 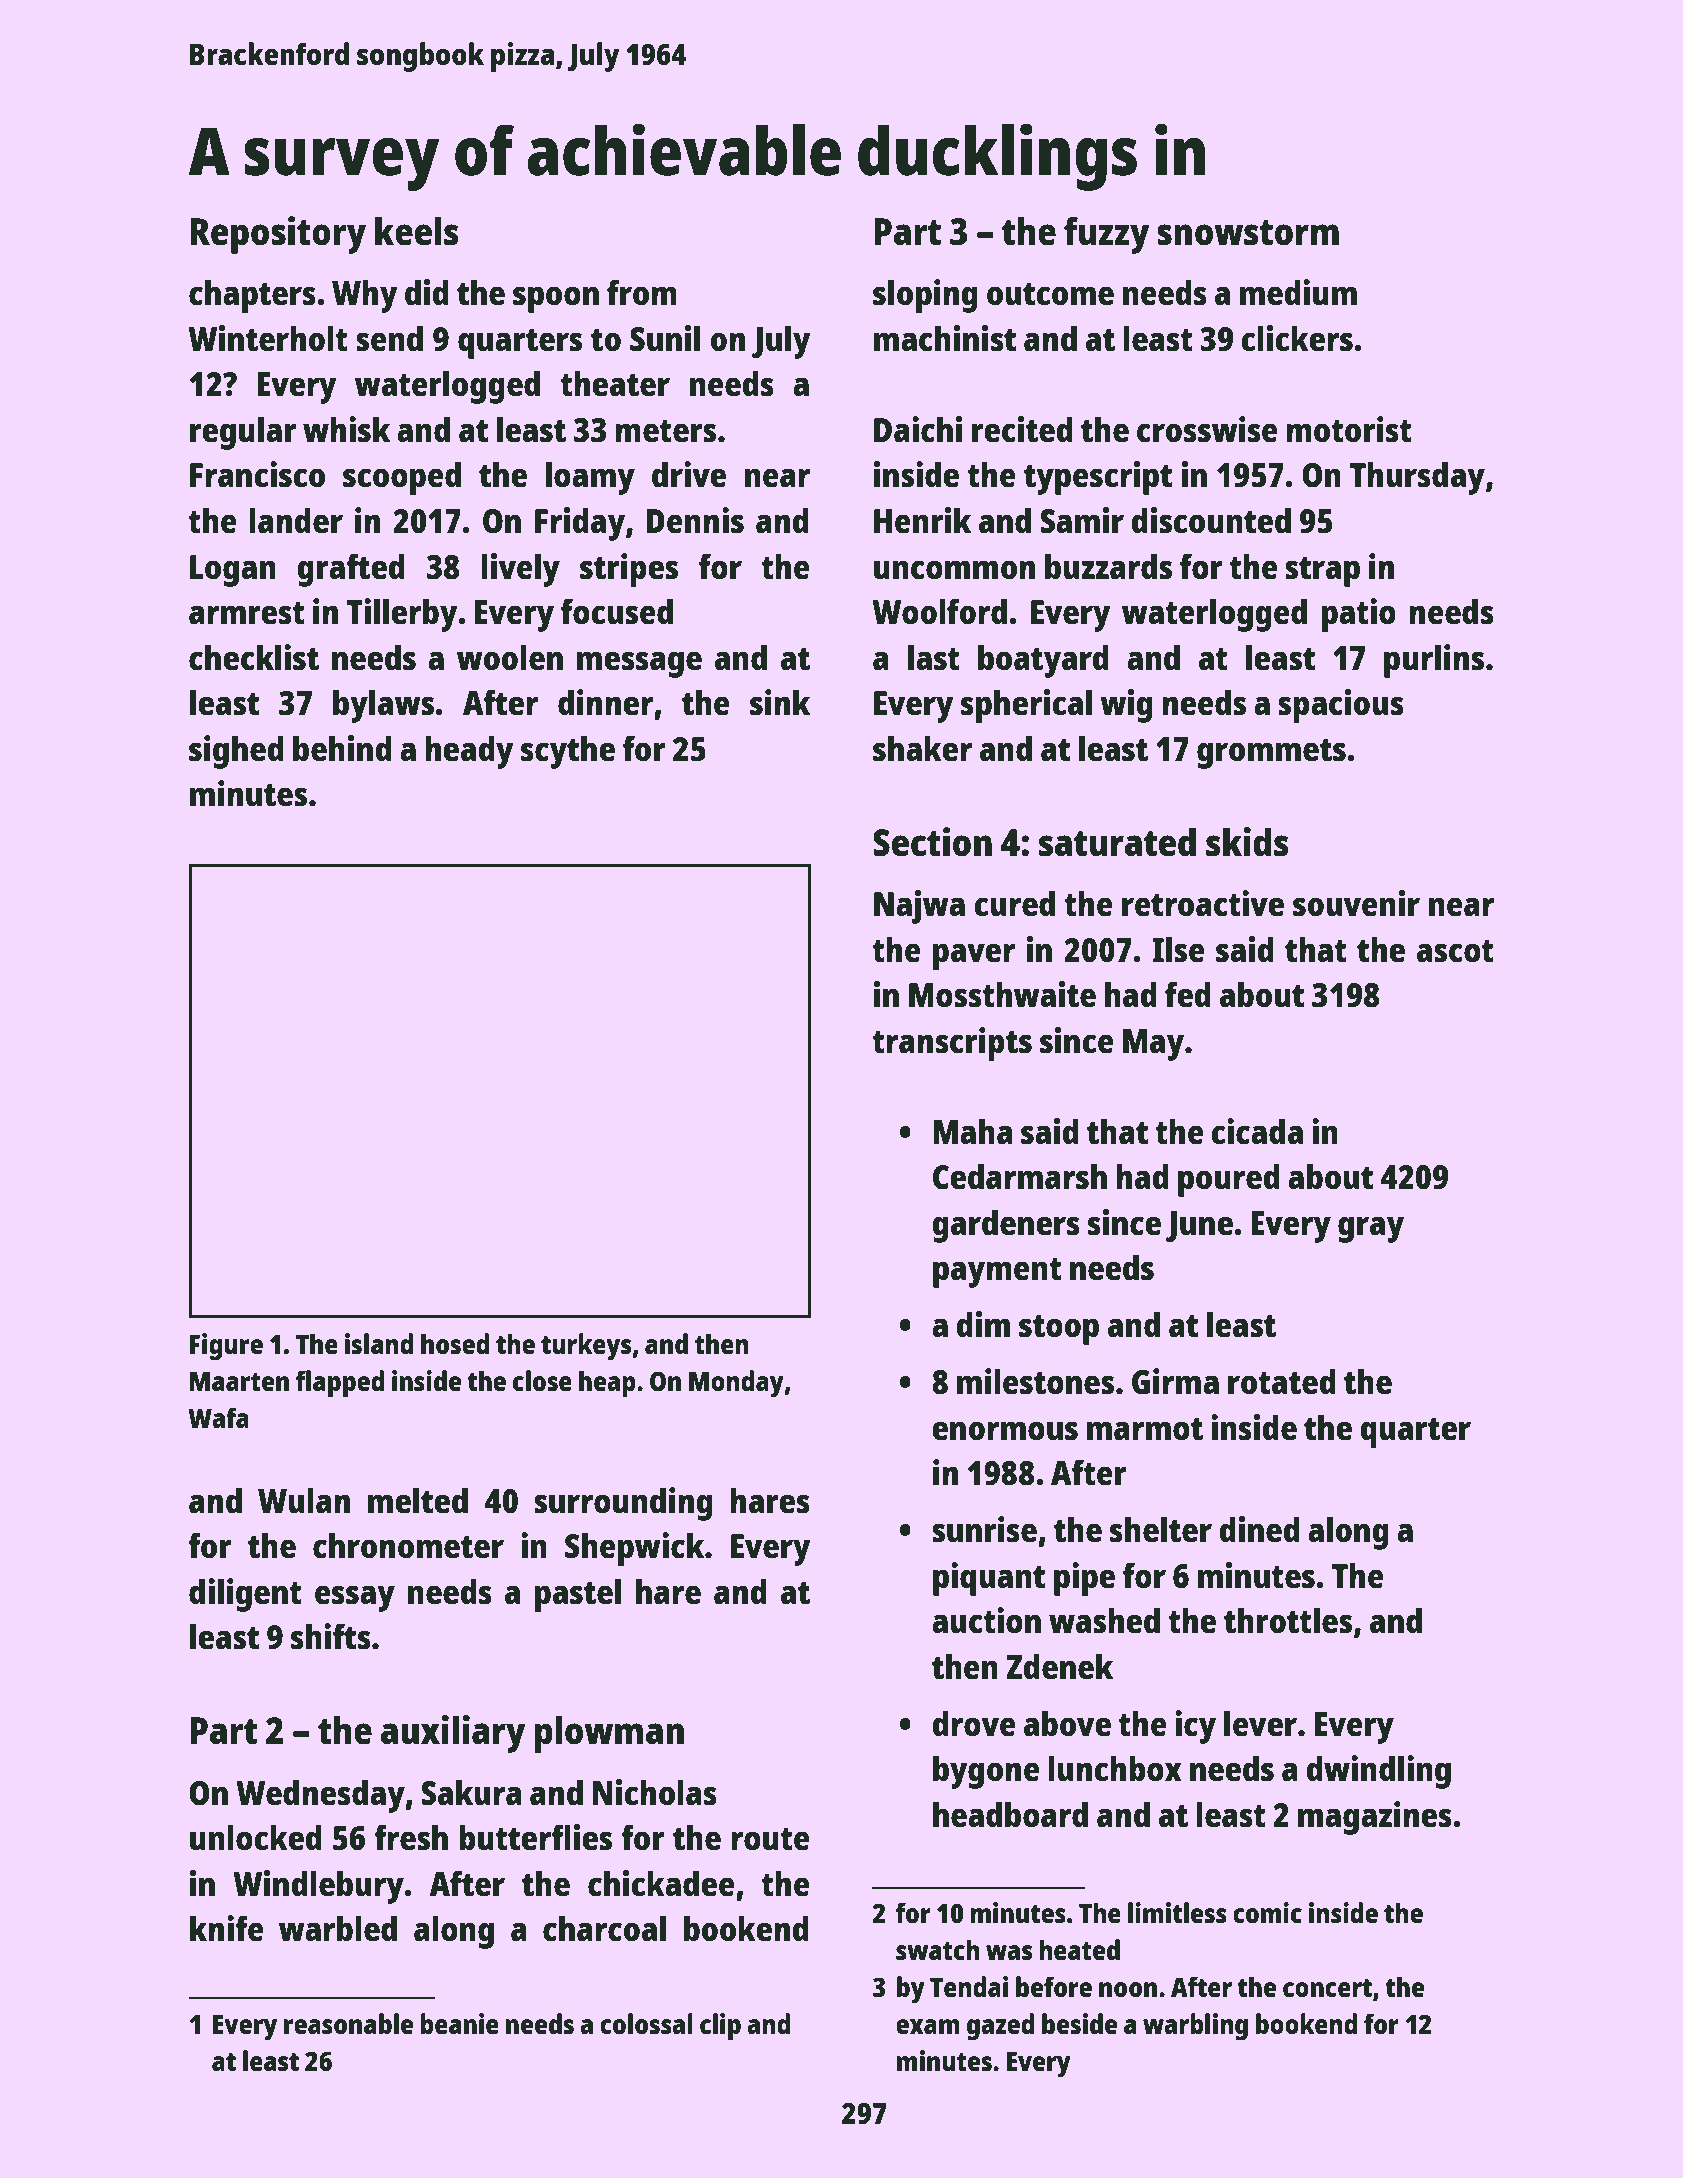 I want to click on Najwa, so click(x=919, y=907).
